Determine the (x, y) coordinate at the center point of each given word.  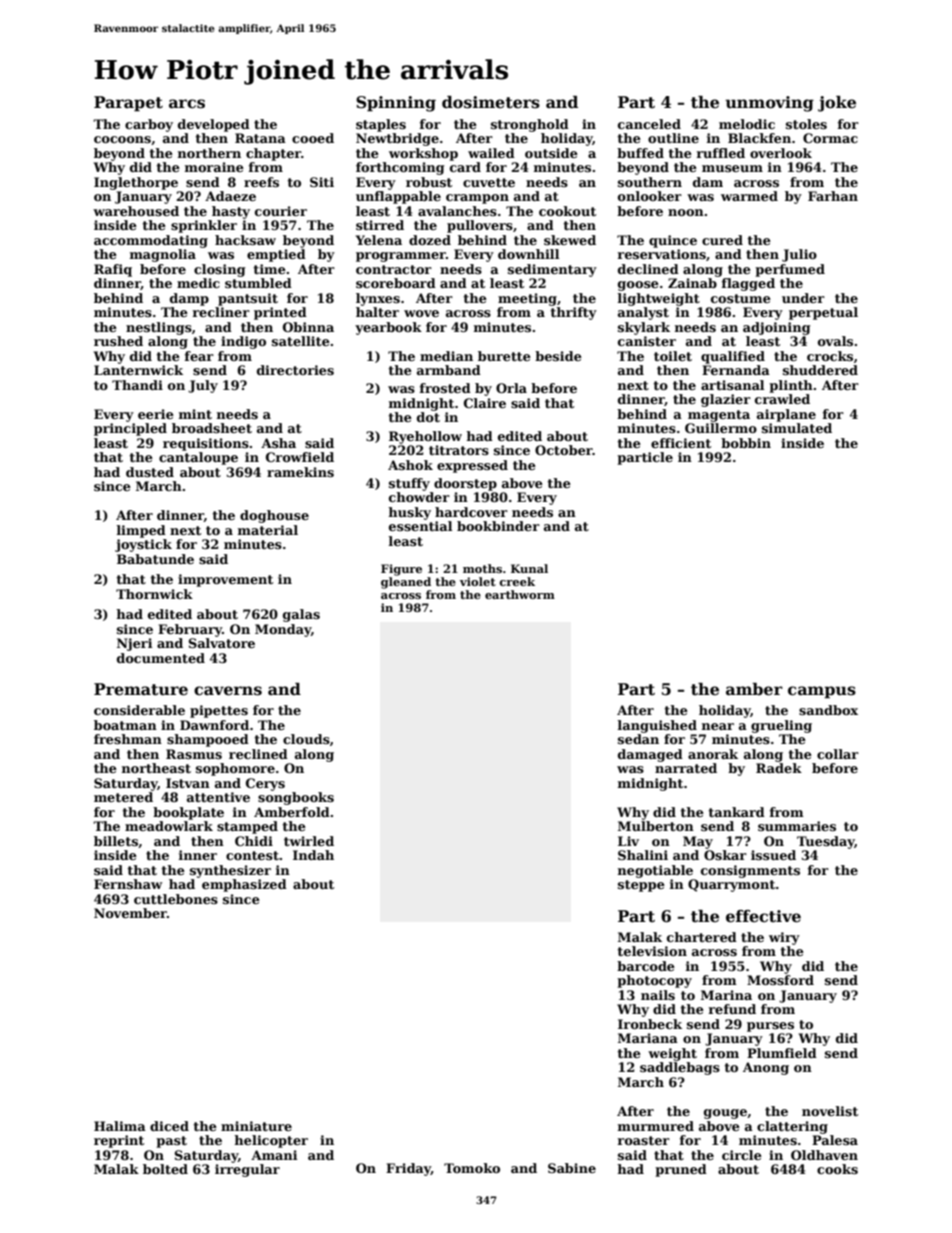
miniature (256, 1126)
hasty (231, 212)
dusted (150, 472)
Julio (799, 255)
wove (421, 313)
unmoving (769, 104)
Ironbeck (650, 1024)
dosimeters (491, 102)
